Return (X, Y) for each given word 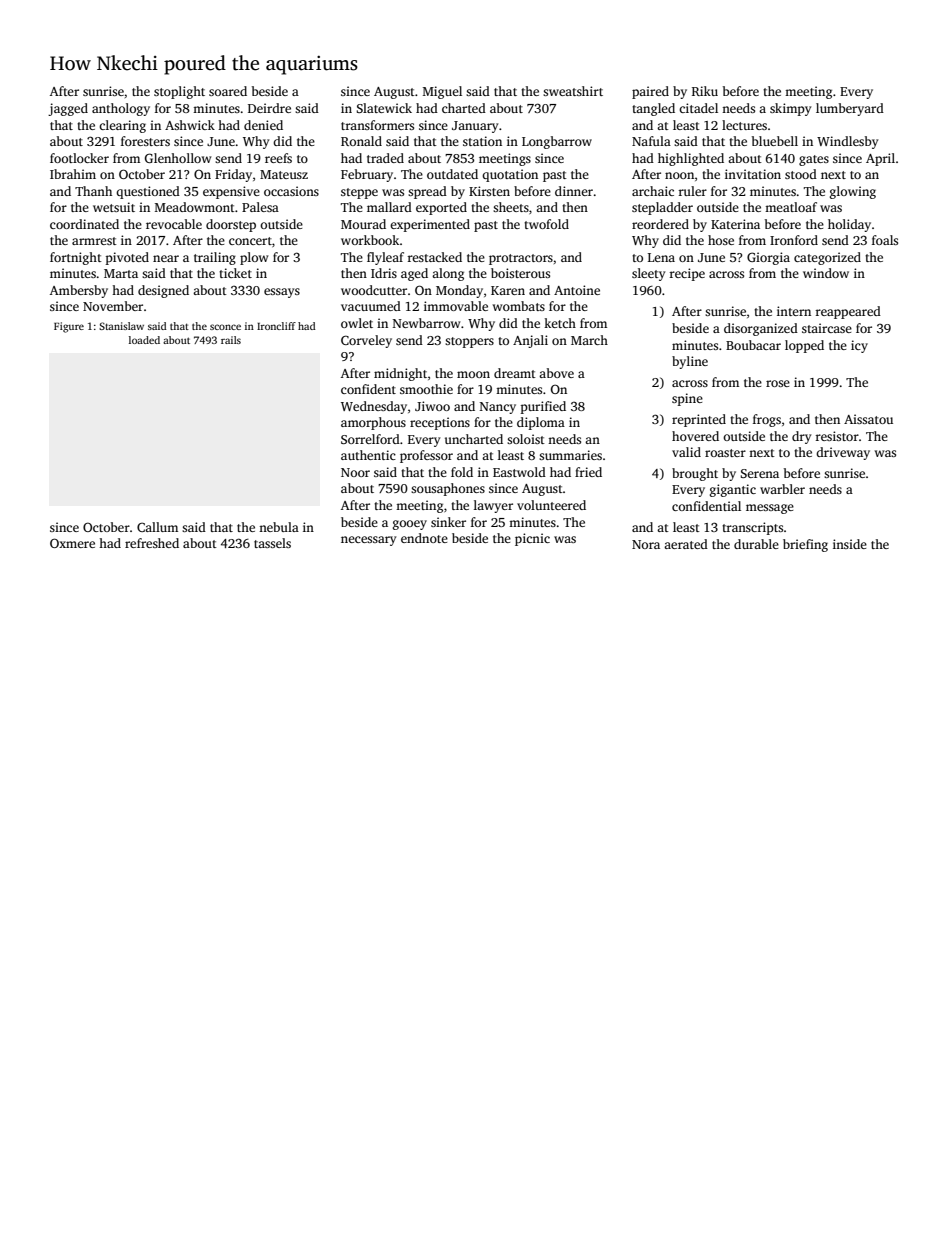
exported (441, 208)
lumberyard (850, 109)
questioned (148, 192)
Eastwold (519, 472)
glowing (853, 192)
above (556, 373)
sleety (648, 274)
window (826, 273)
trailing (215, 258)
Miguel (442, 92)
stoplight (179, 92)
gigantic (733, 490)
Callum (157, 527)
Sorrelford (370, 439)
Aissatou (868, 419)
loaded (144, 340)
